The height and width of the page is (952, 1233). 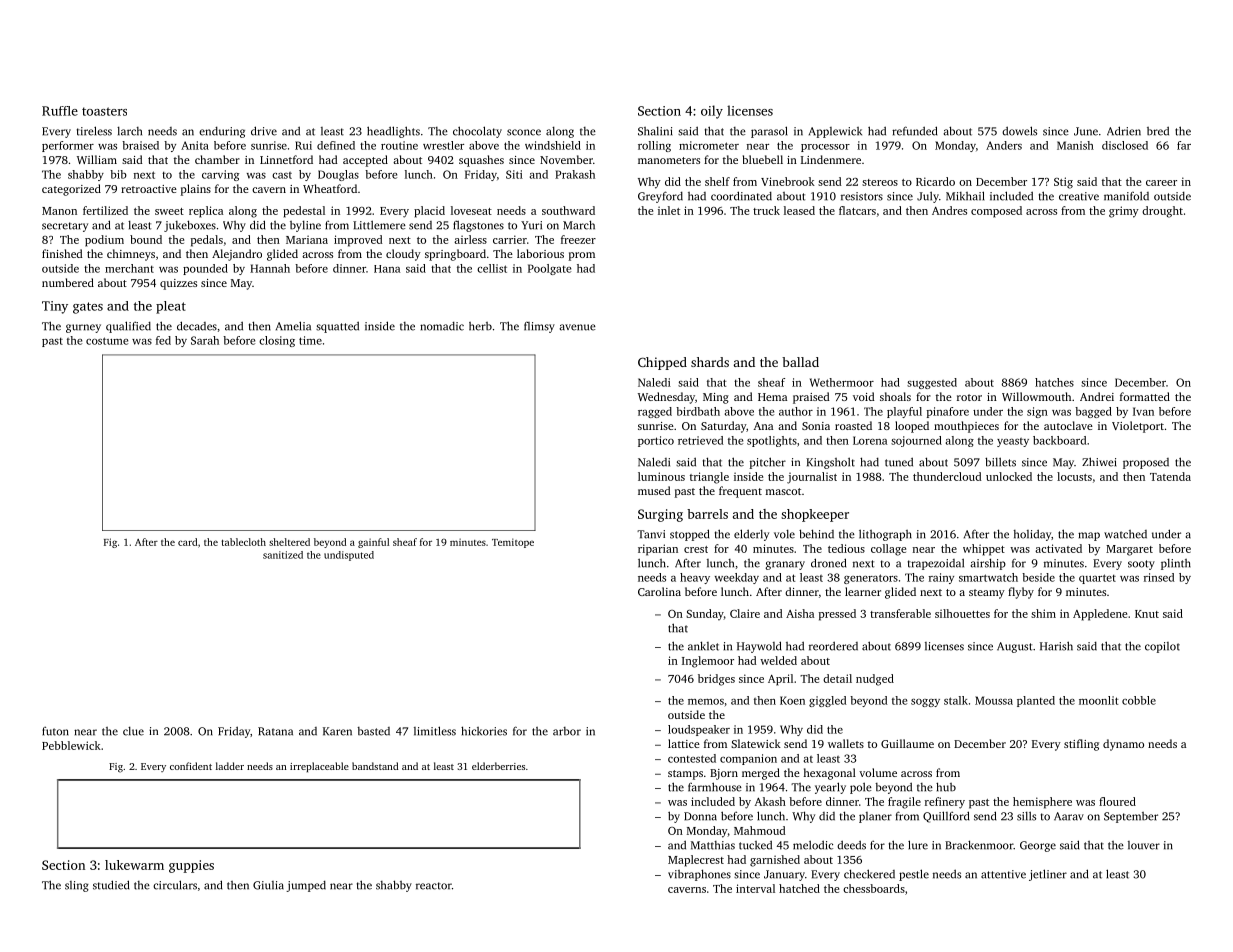 I want to click on vibraphones, so click(x=699, y=875).
